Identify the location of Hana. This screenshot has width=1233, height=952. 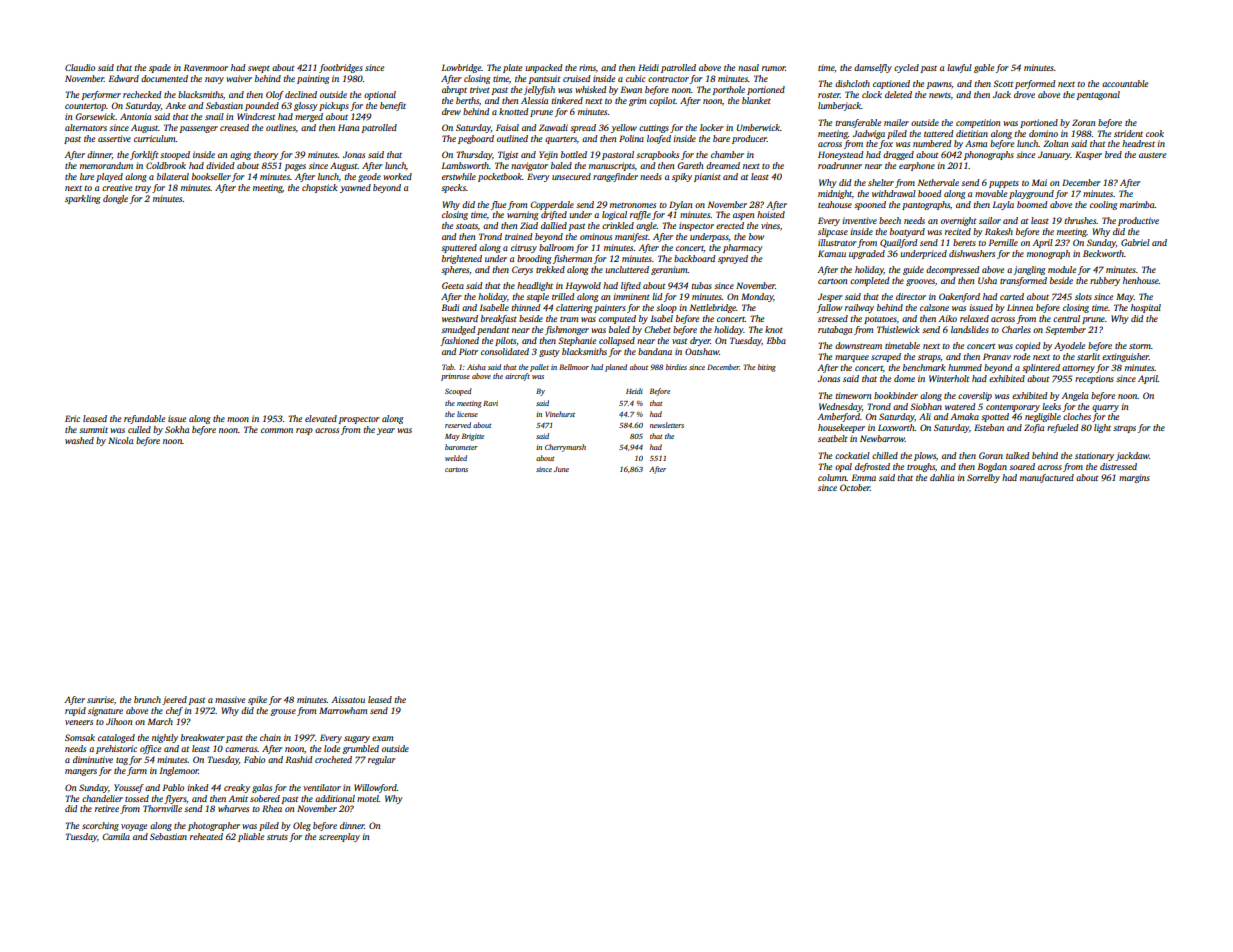
(348, 127).
